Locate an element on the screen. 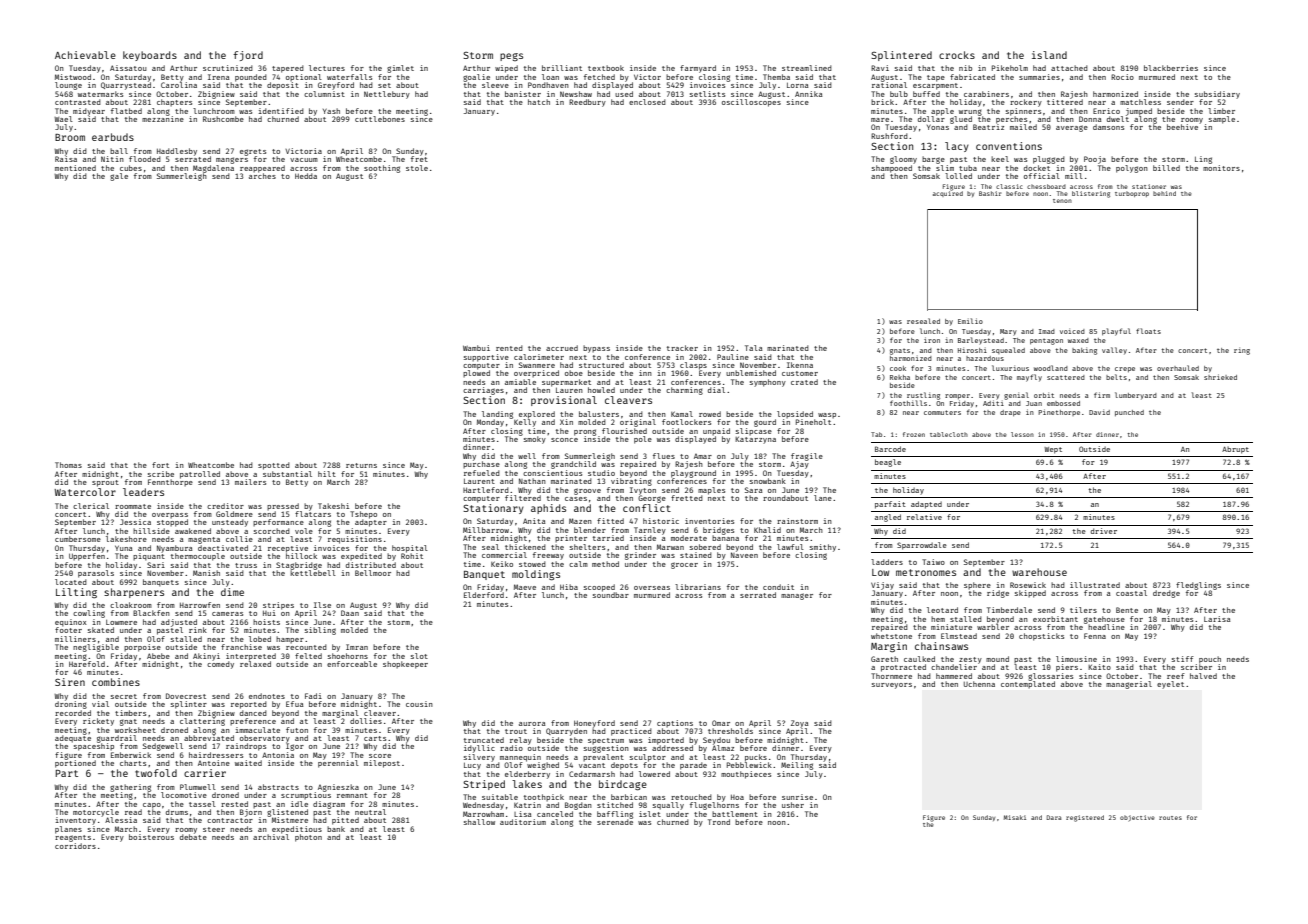  tenon is located at coordinates (1062, 201).
